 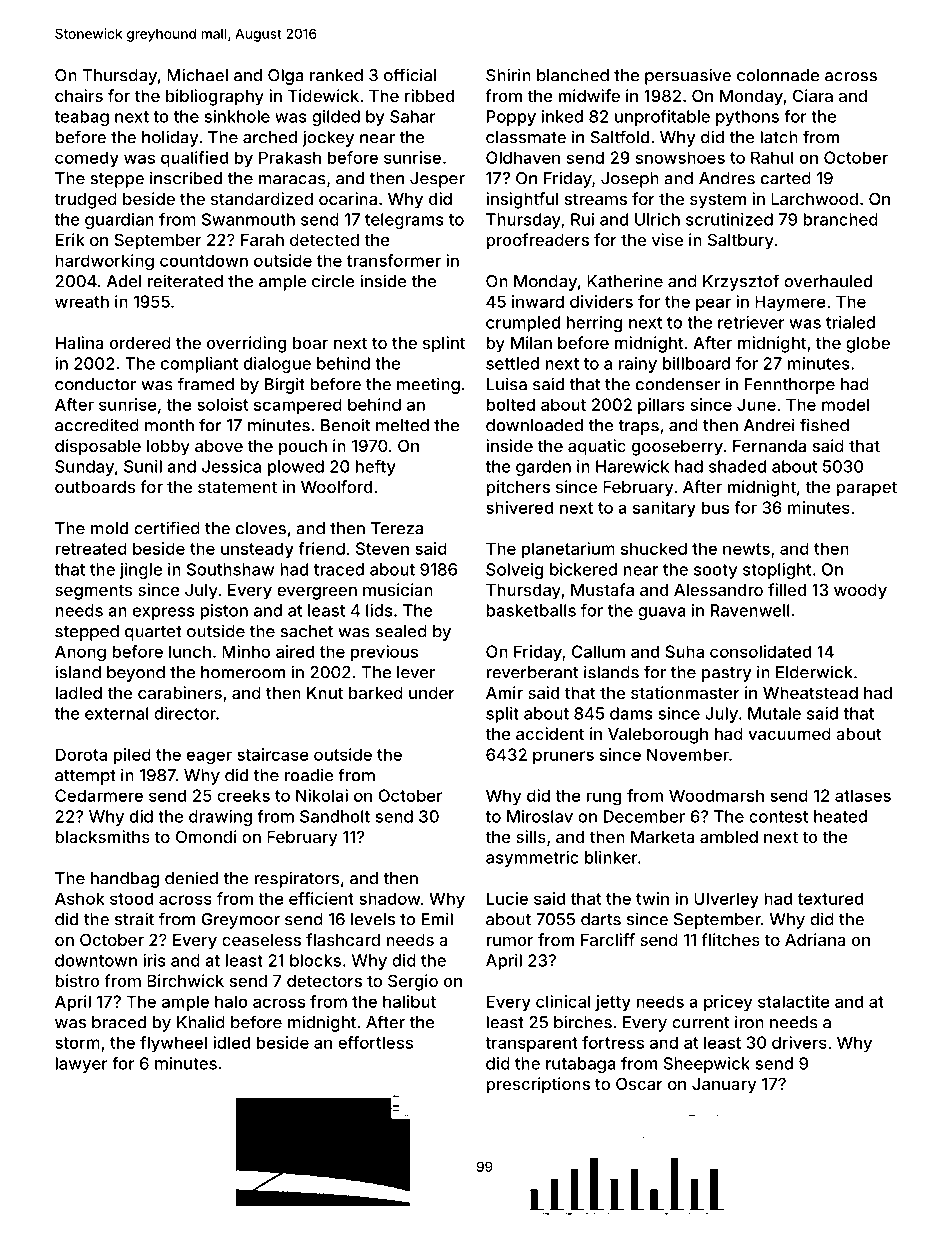 What do you see at coordinates (197, 75) in the screenshot?
I see `Michael` at bounding box center [197, 75].
